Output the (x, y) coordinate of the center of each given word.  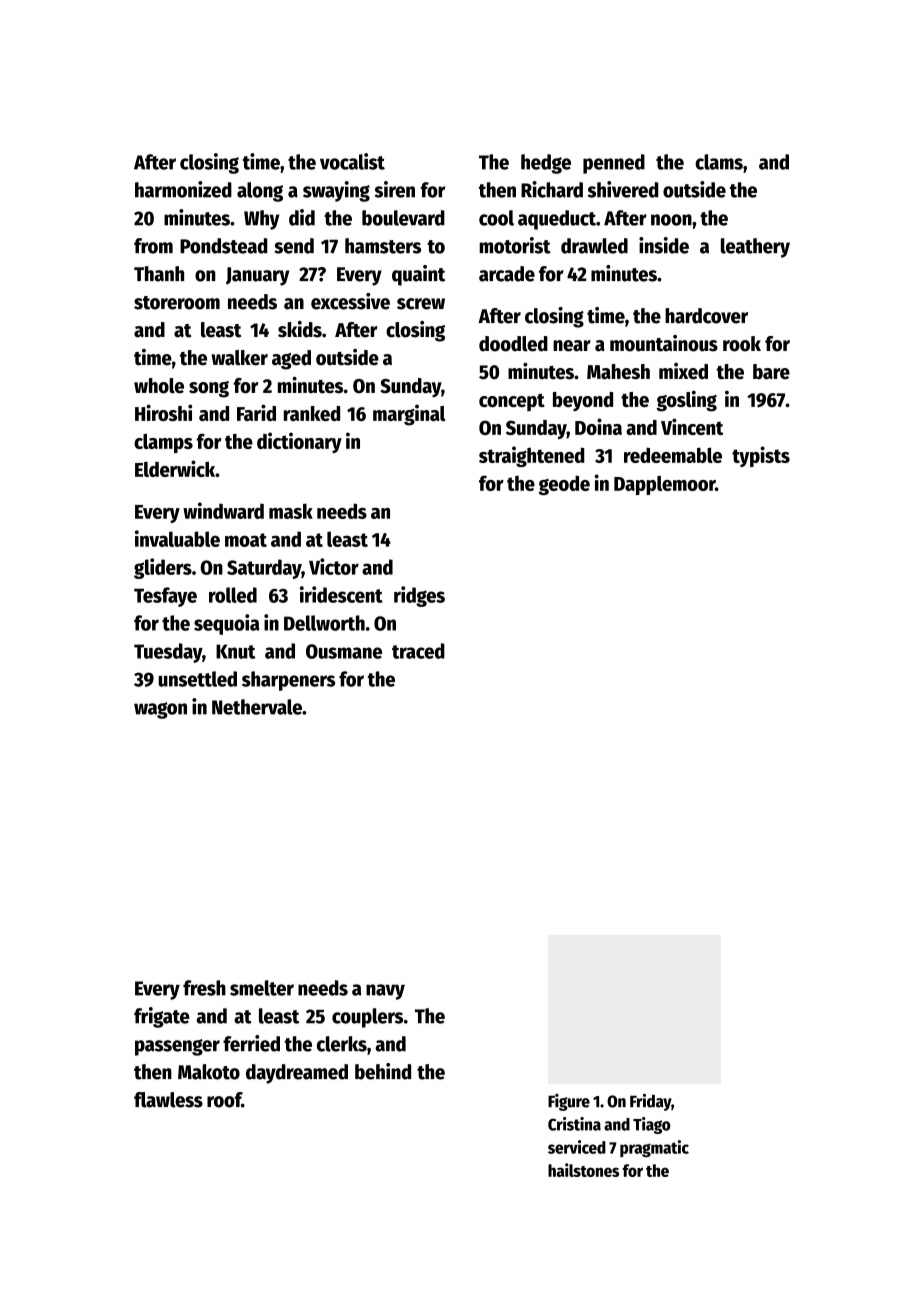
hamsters (383, 246)
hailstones (583, 1170)
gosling (687, 401)
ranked (312, 413)
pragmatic (654, 1148)
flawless (168, 1100)
